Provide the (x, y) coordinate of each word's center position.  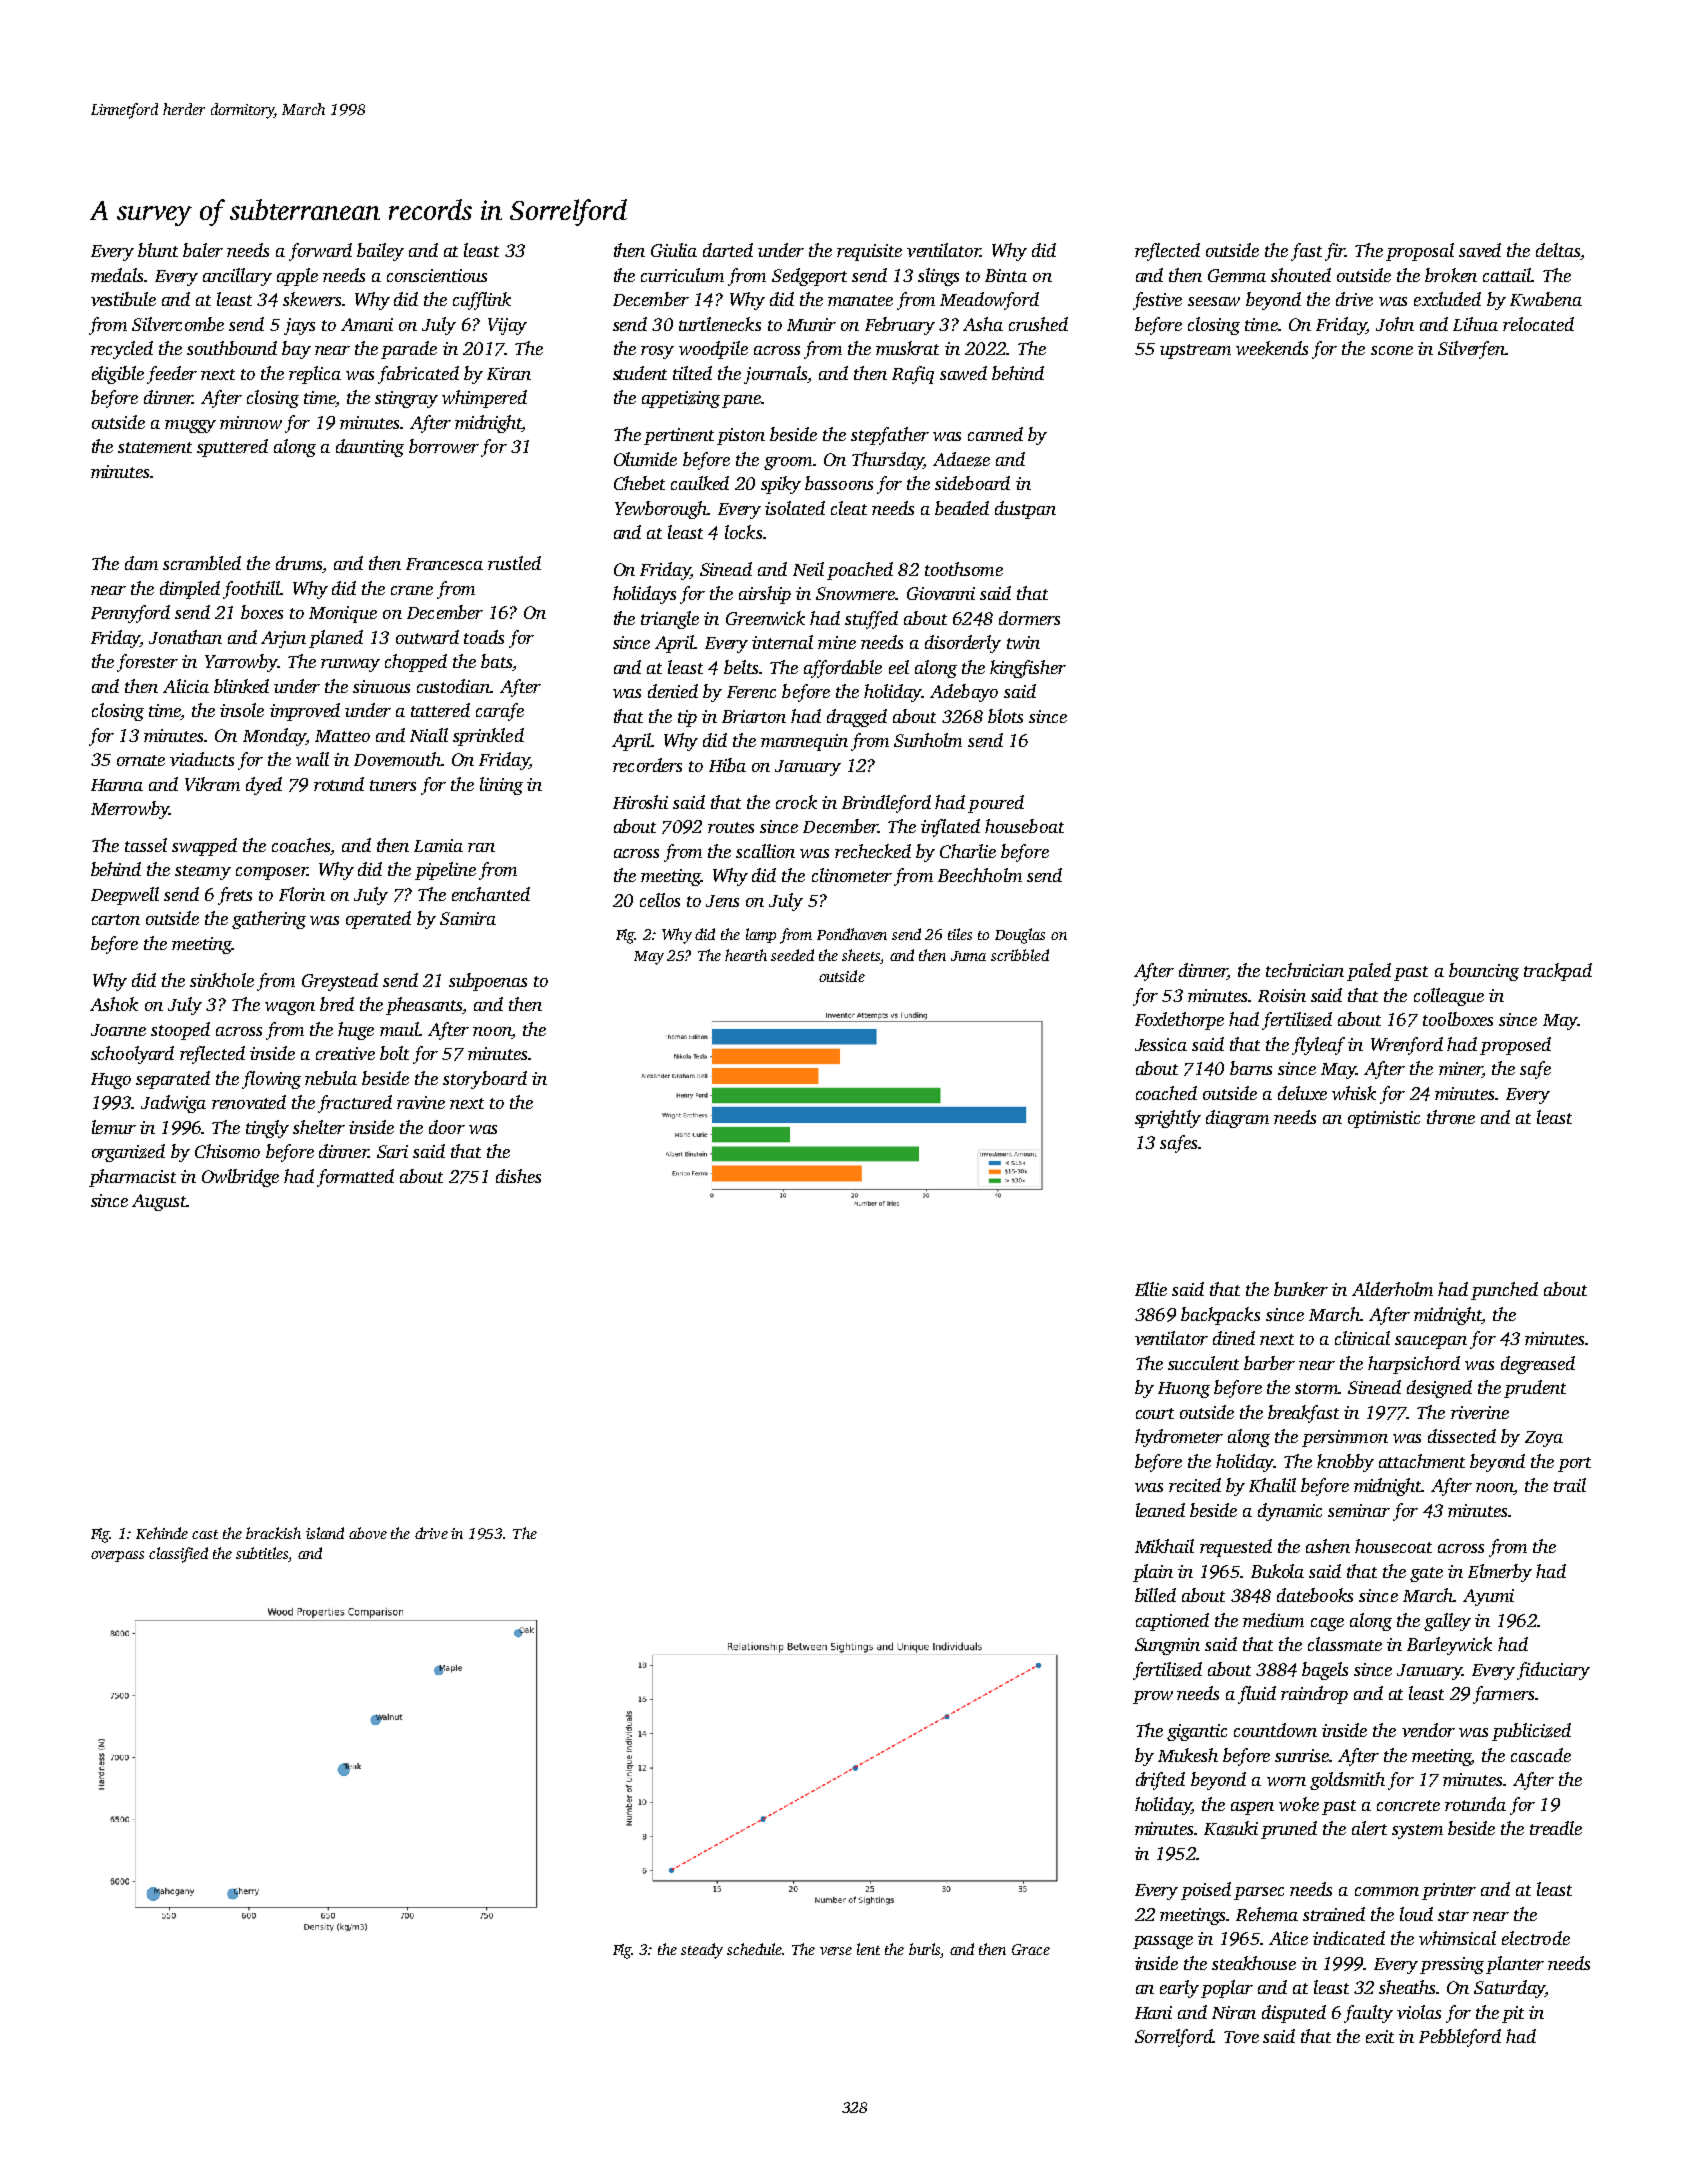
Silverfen (1472, 350)
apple (297, 277)
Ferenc (751, 692)
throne (1451, 1117)
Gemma (1237, 275)
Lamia (438, 845)
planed (336, 639)
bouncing (1484, 972)
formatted (355, 1178)
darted (728, 250)
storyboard (485, 1080)
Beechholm (980, 875)
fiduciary (1553, 1671)
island (325, 1533)
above (368, 1533)
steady (702, 1951)
